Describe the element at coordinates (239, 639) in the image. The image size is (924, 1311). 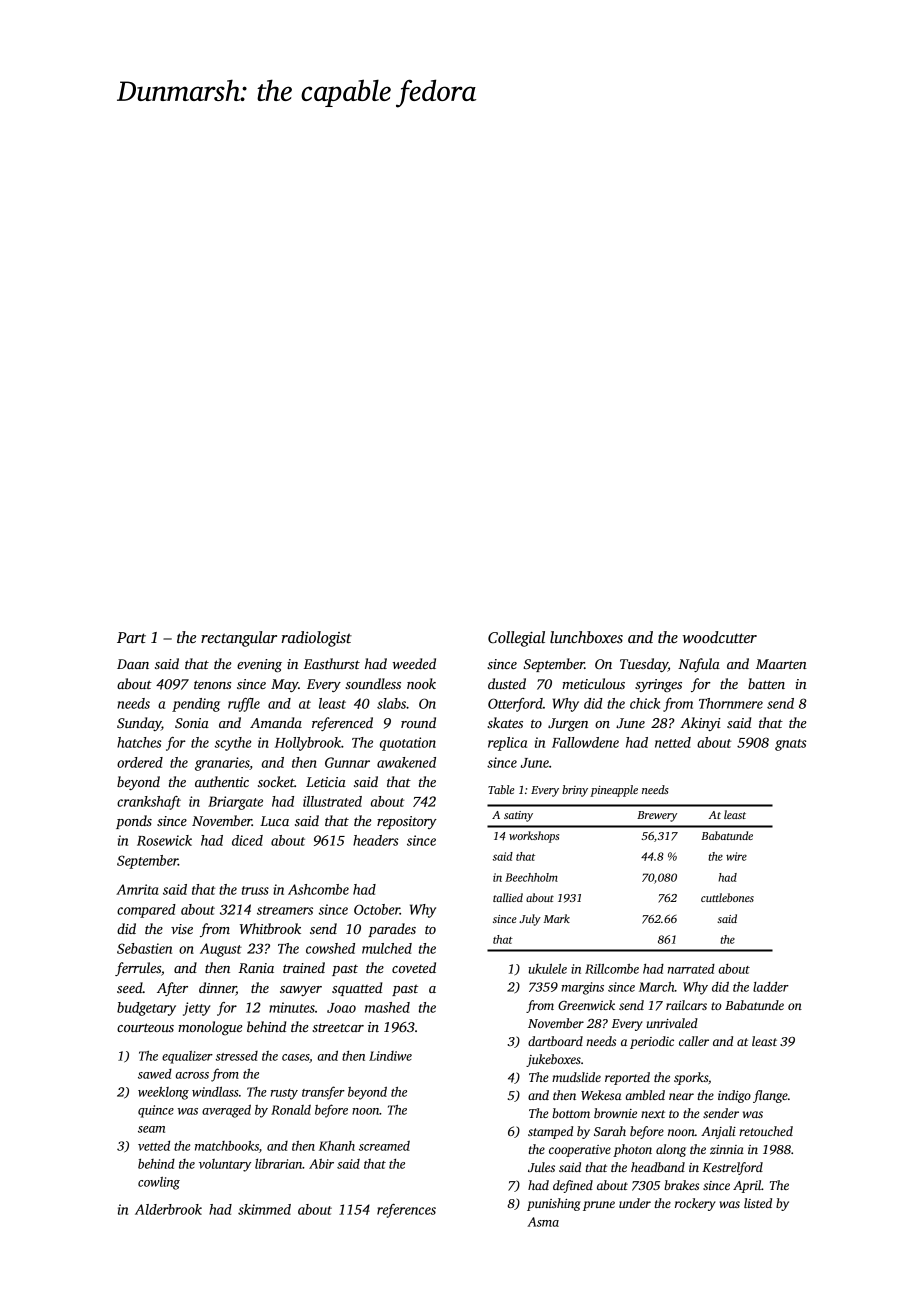
I see `rectangular` at that location.
